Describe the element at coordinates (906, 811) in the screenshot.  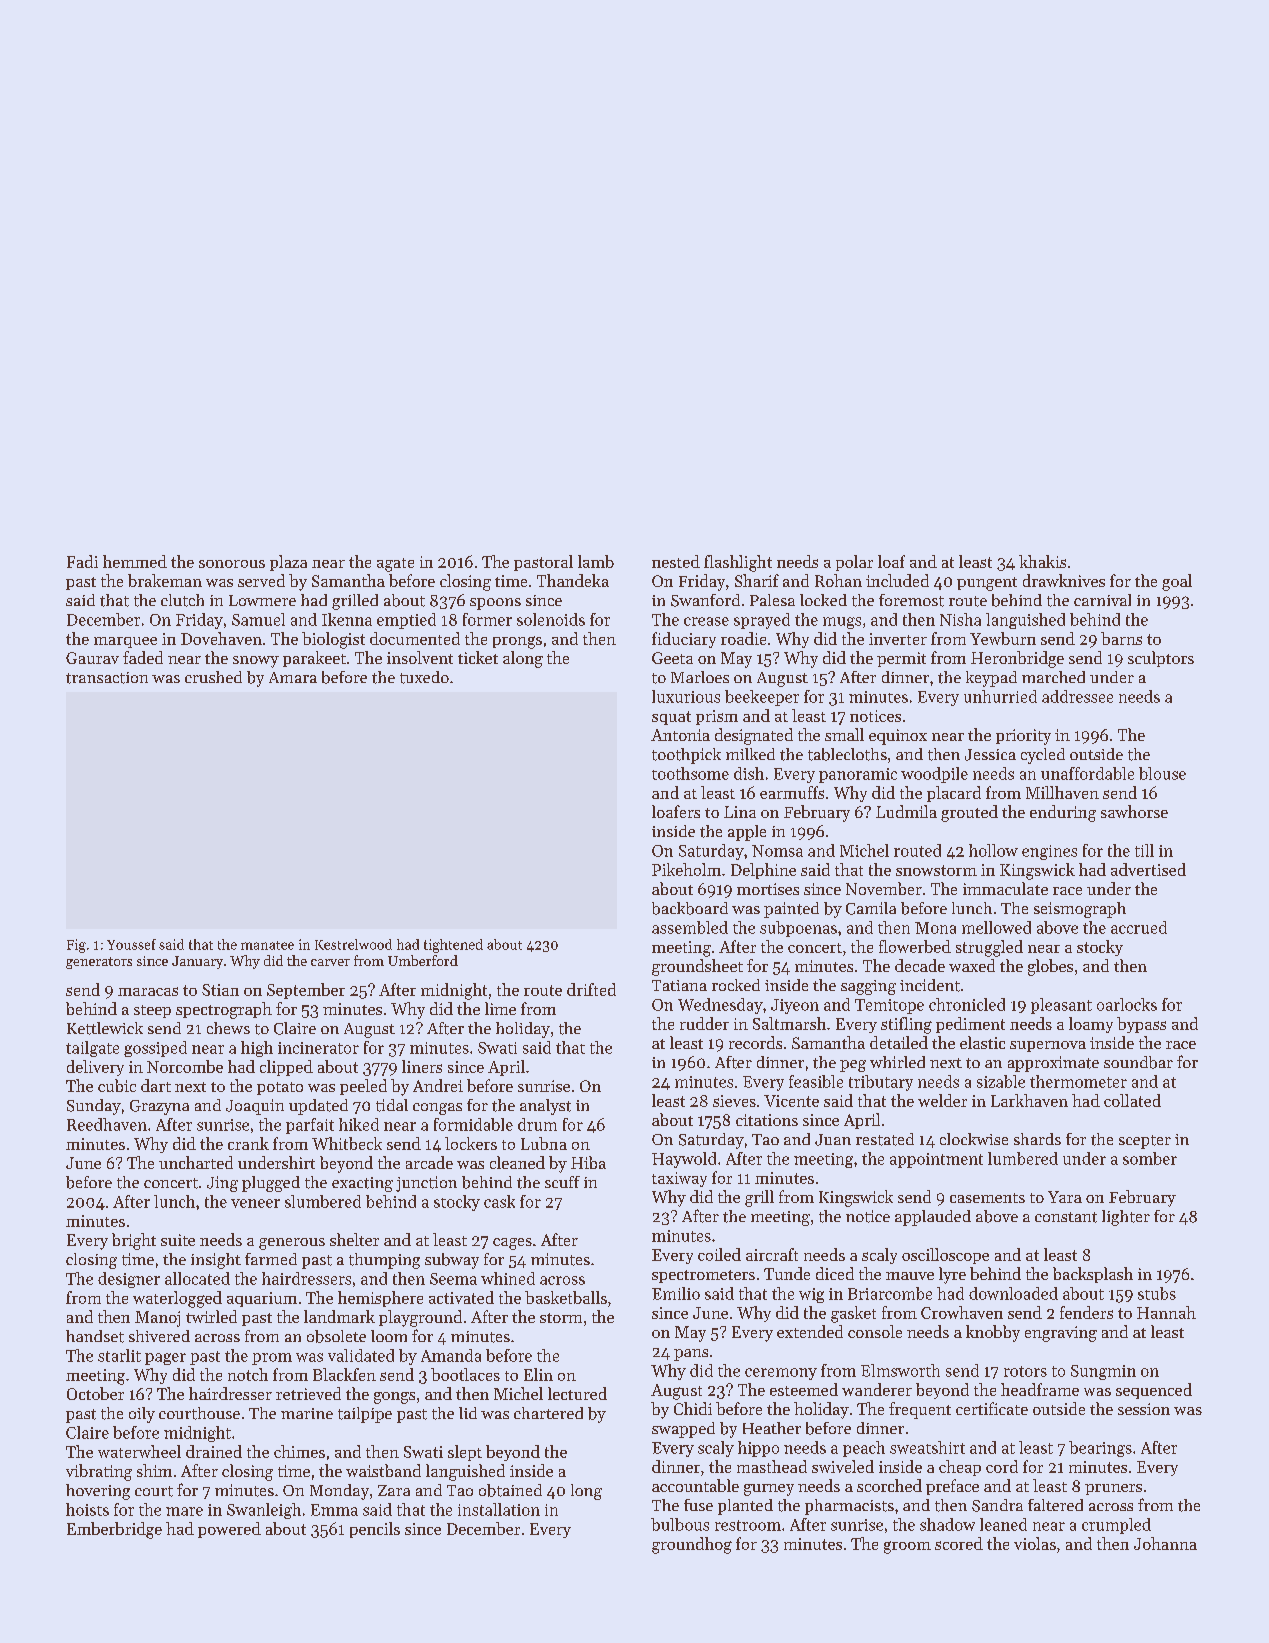
I see `Ludmila` at that location.
